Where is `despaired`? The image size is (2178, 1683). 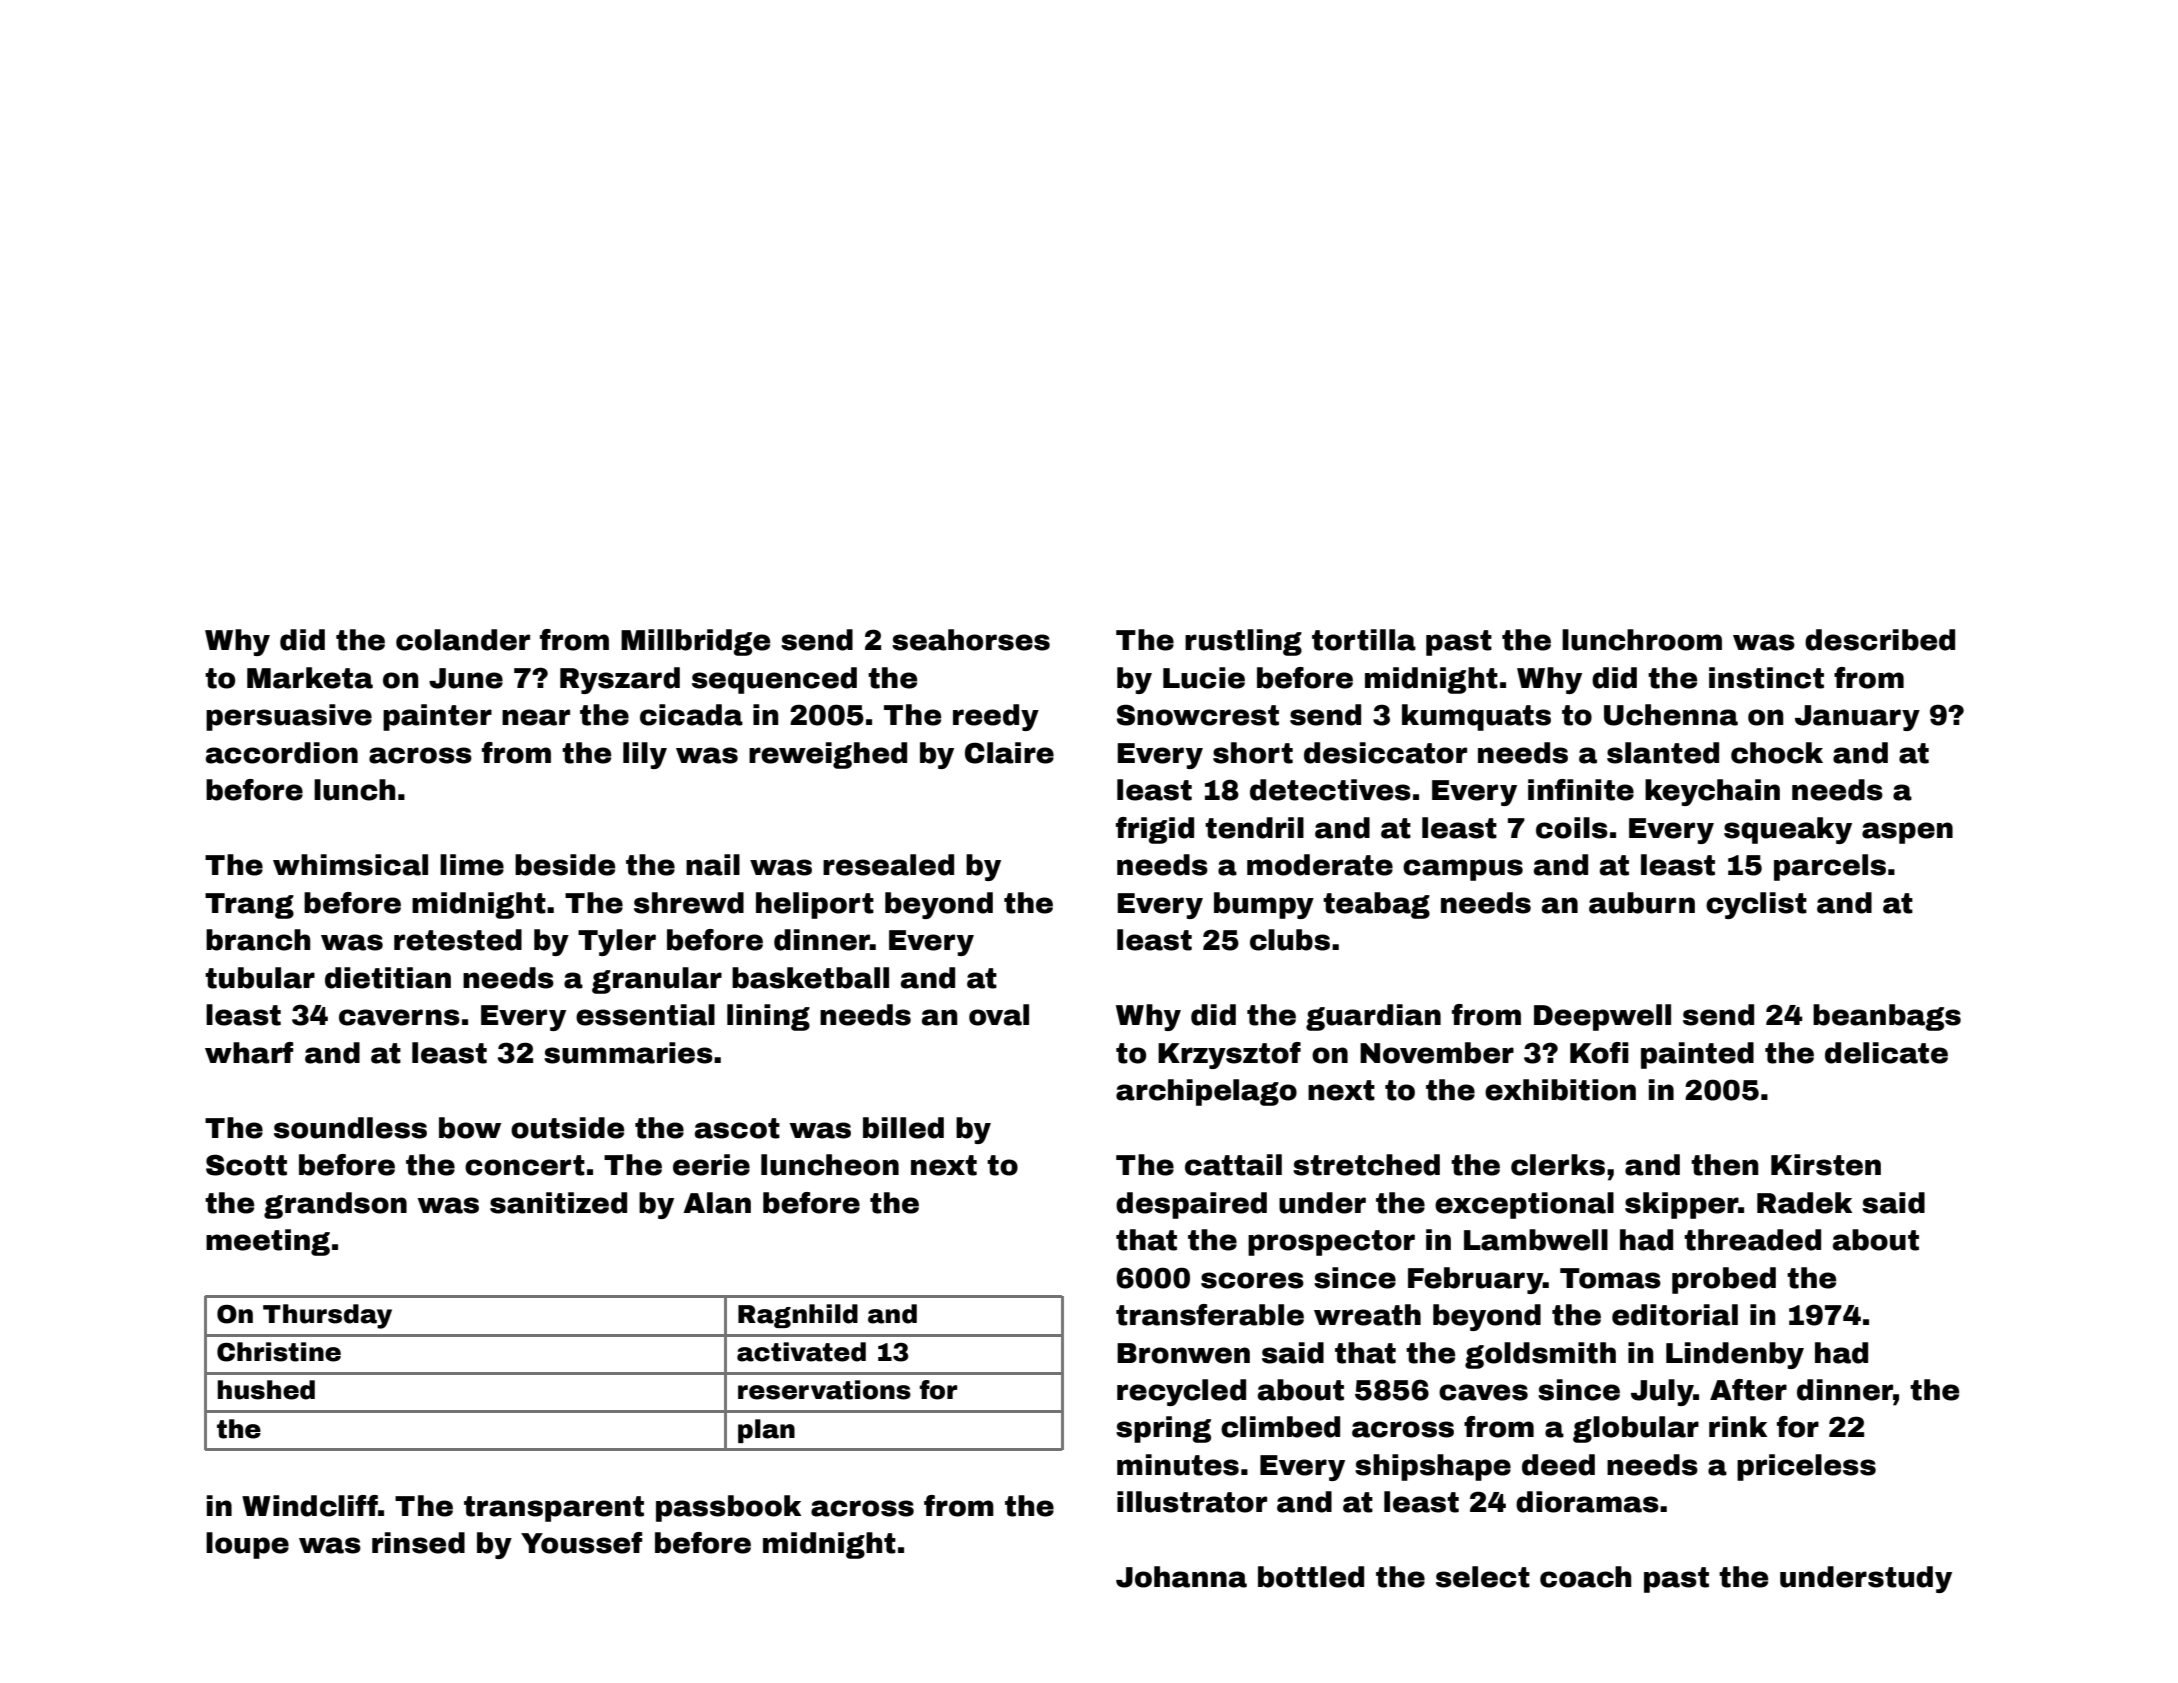
despaired is located at coordinates (1191, 1205).
